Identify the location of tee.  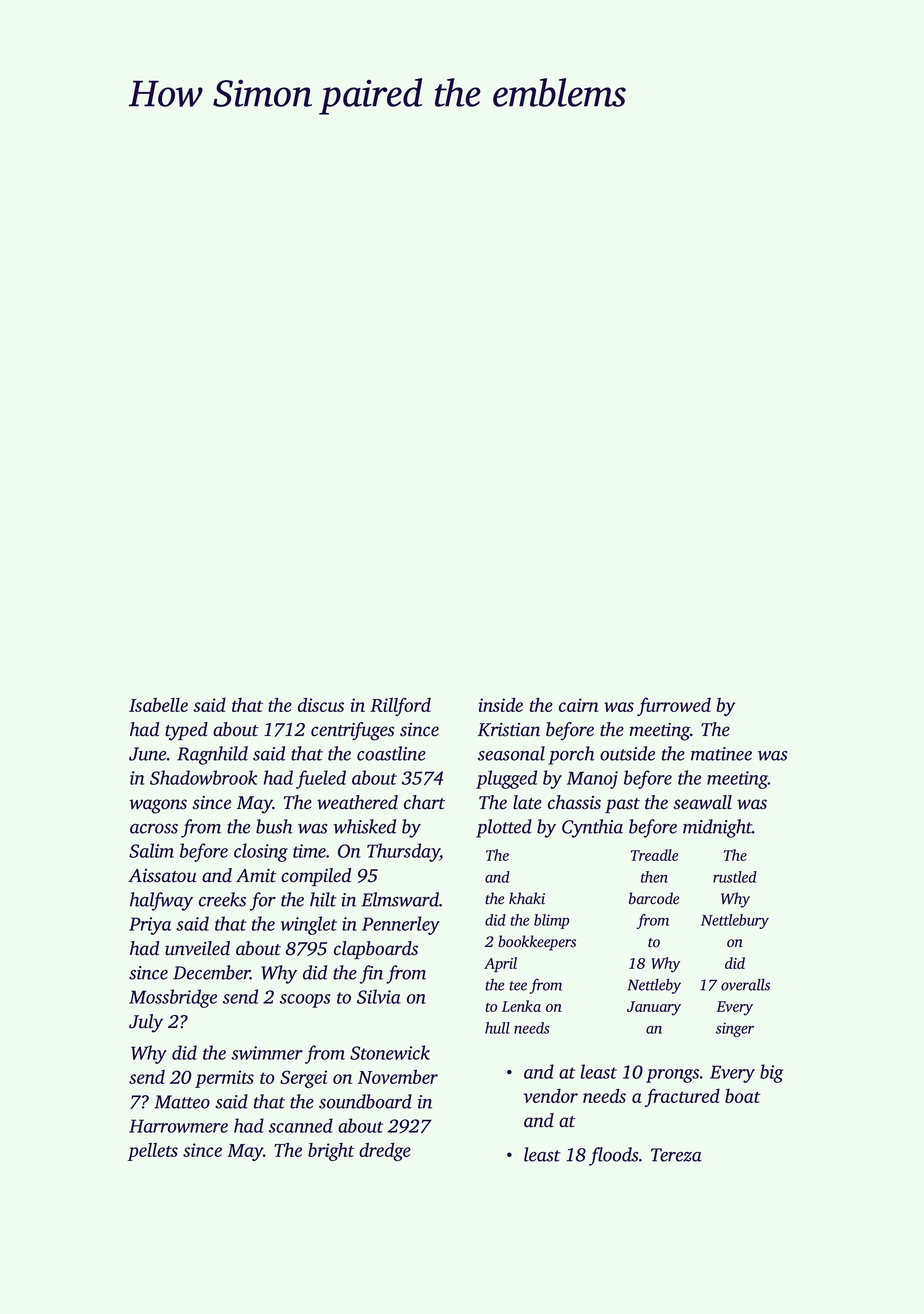
(518, 986).
